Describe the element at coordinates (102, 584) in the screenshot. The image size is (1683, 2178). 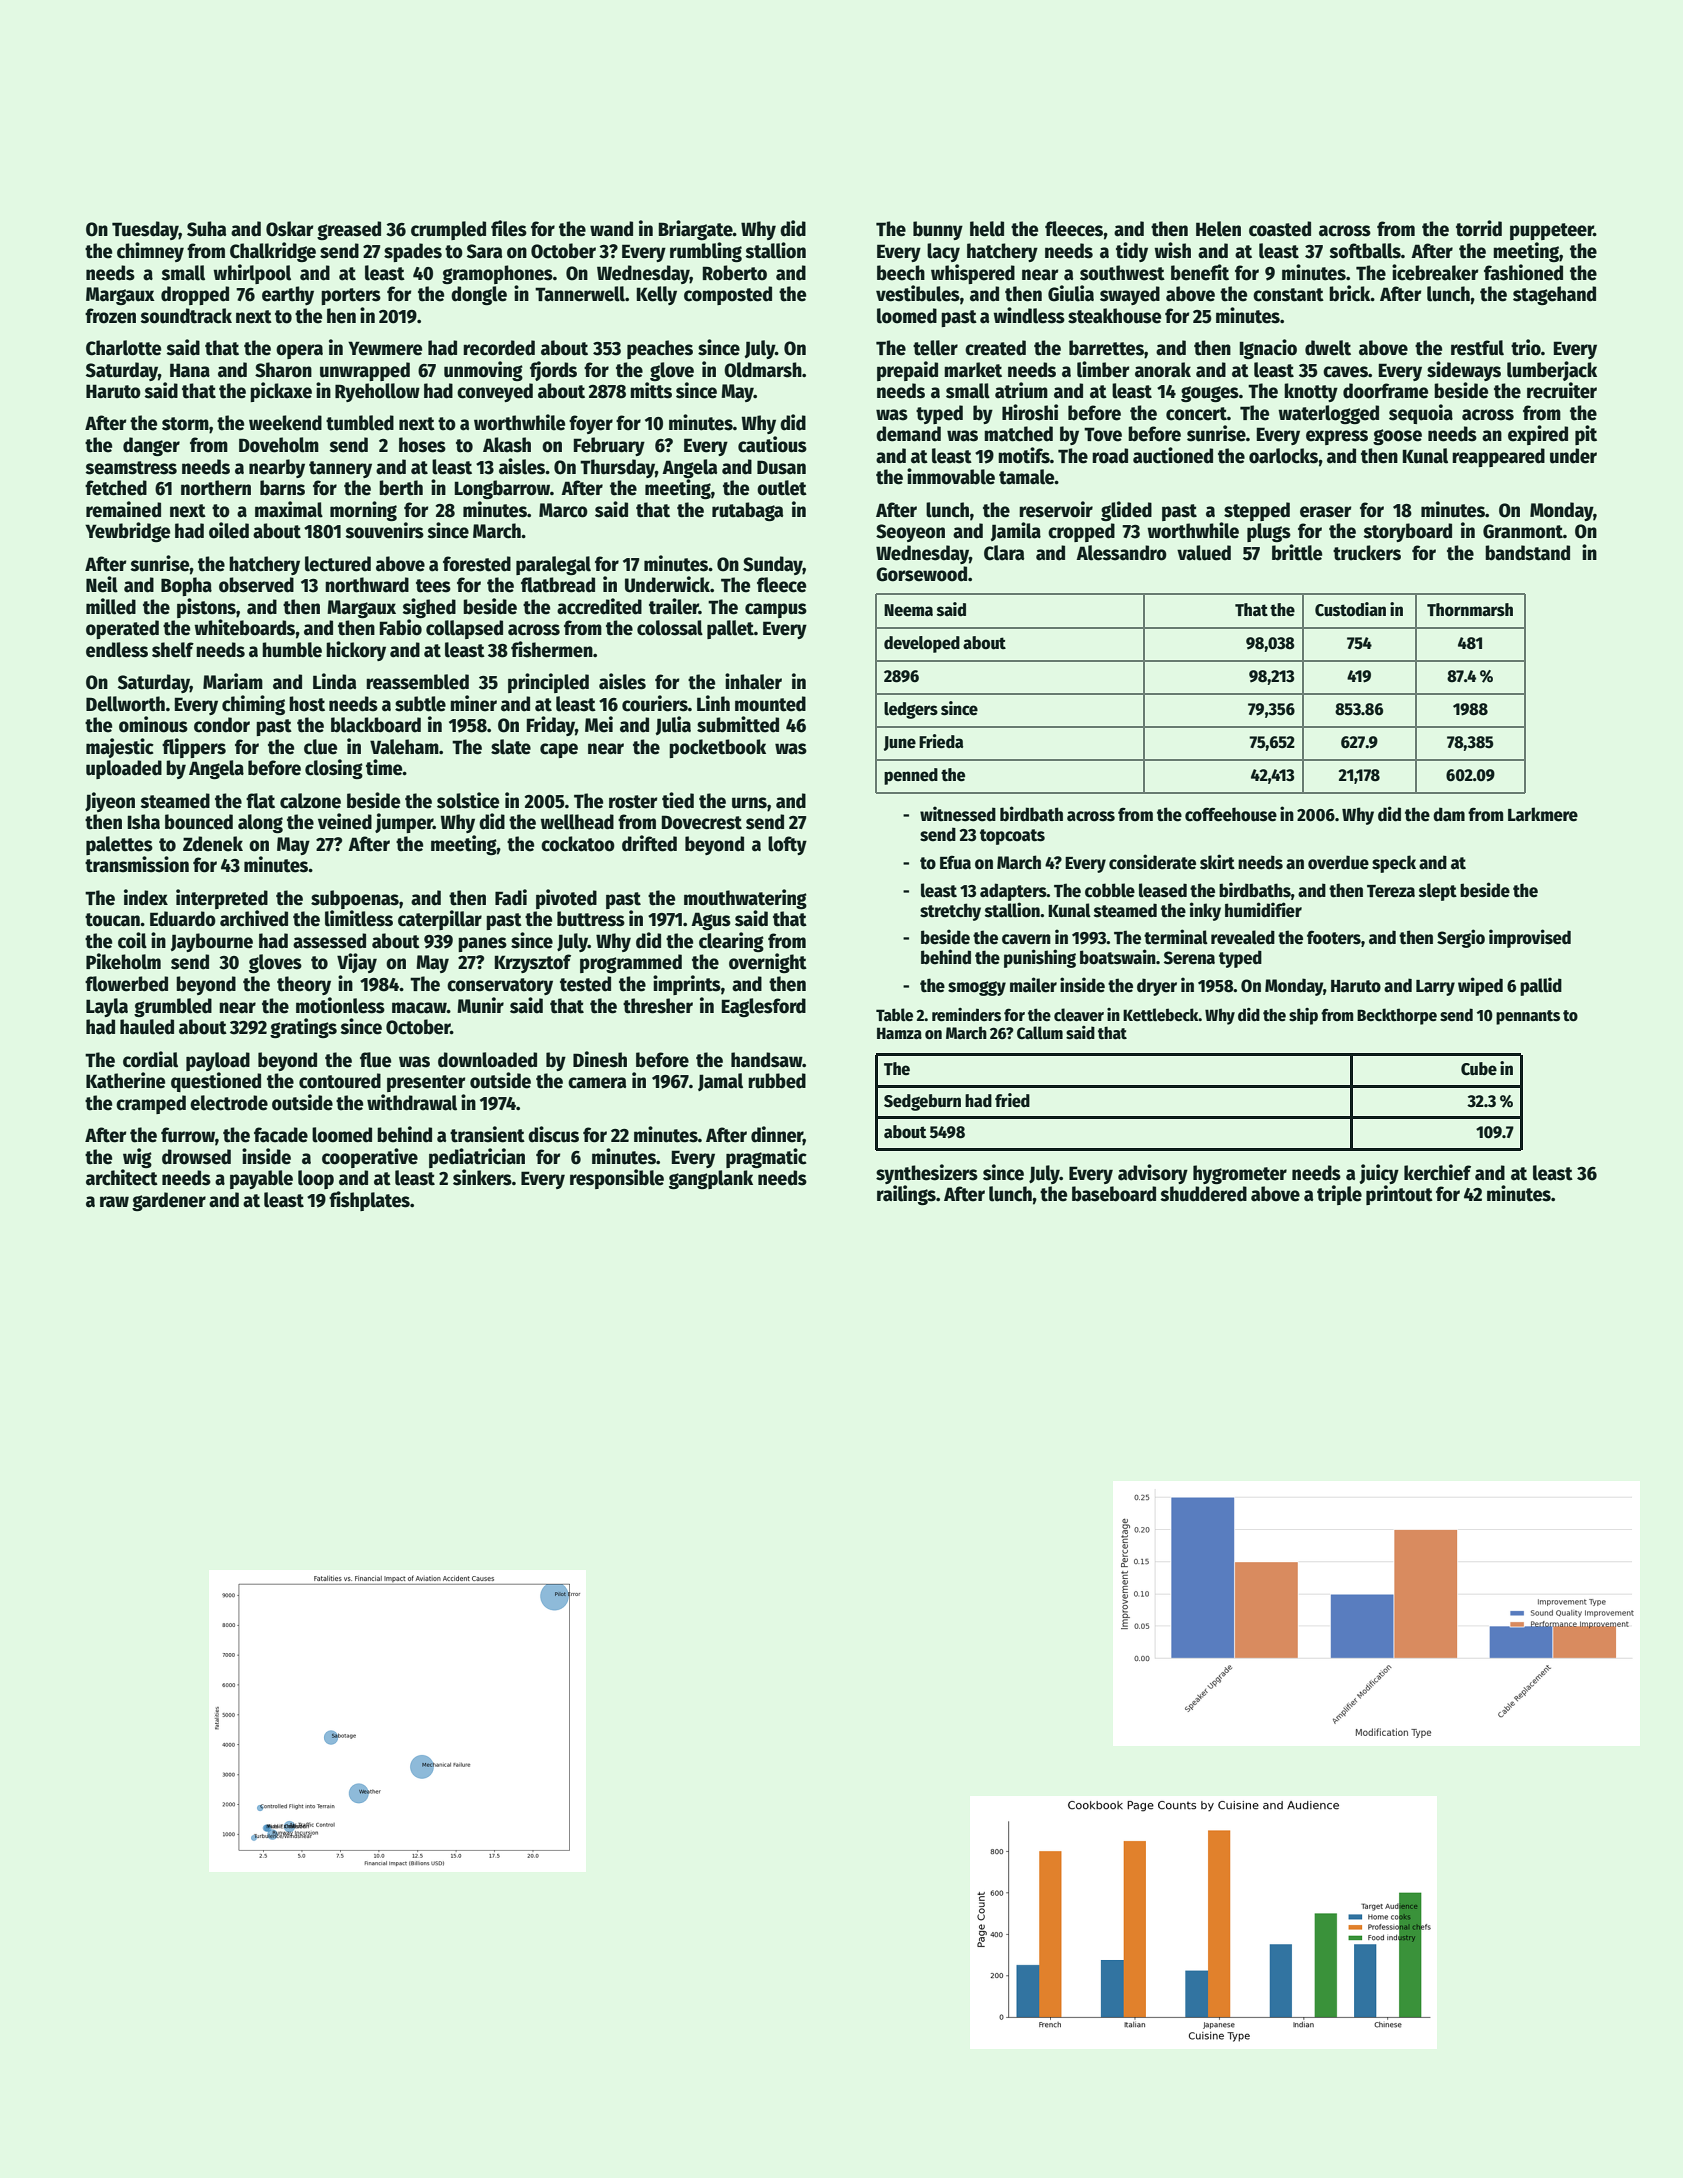
I see `Neil` at that location.
